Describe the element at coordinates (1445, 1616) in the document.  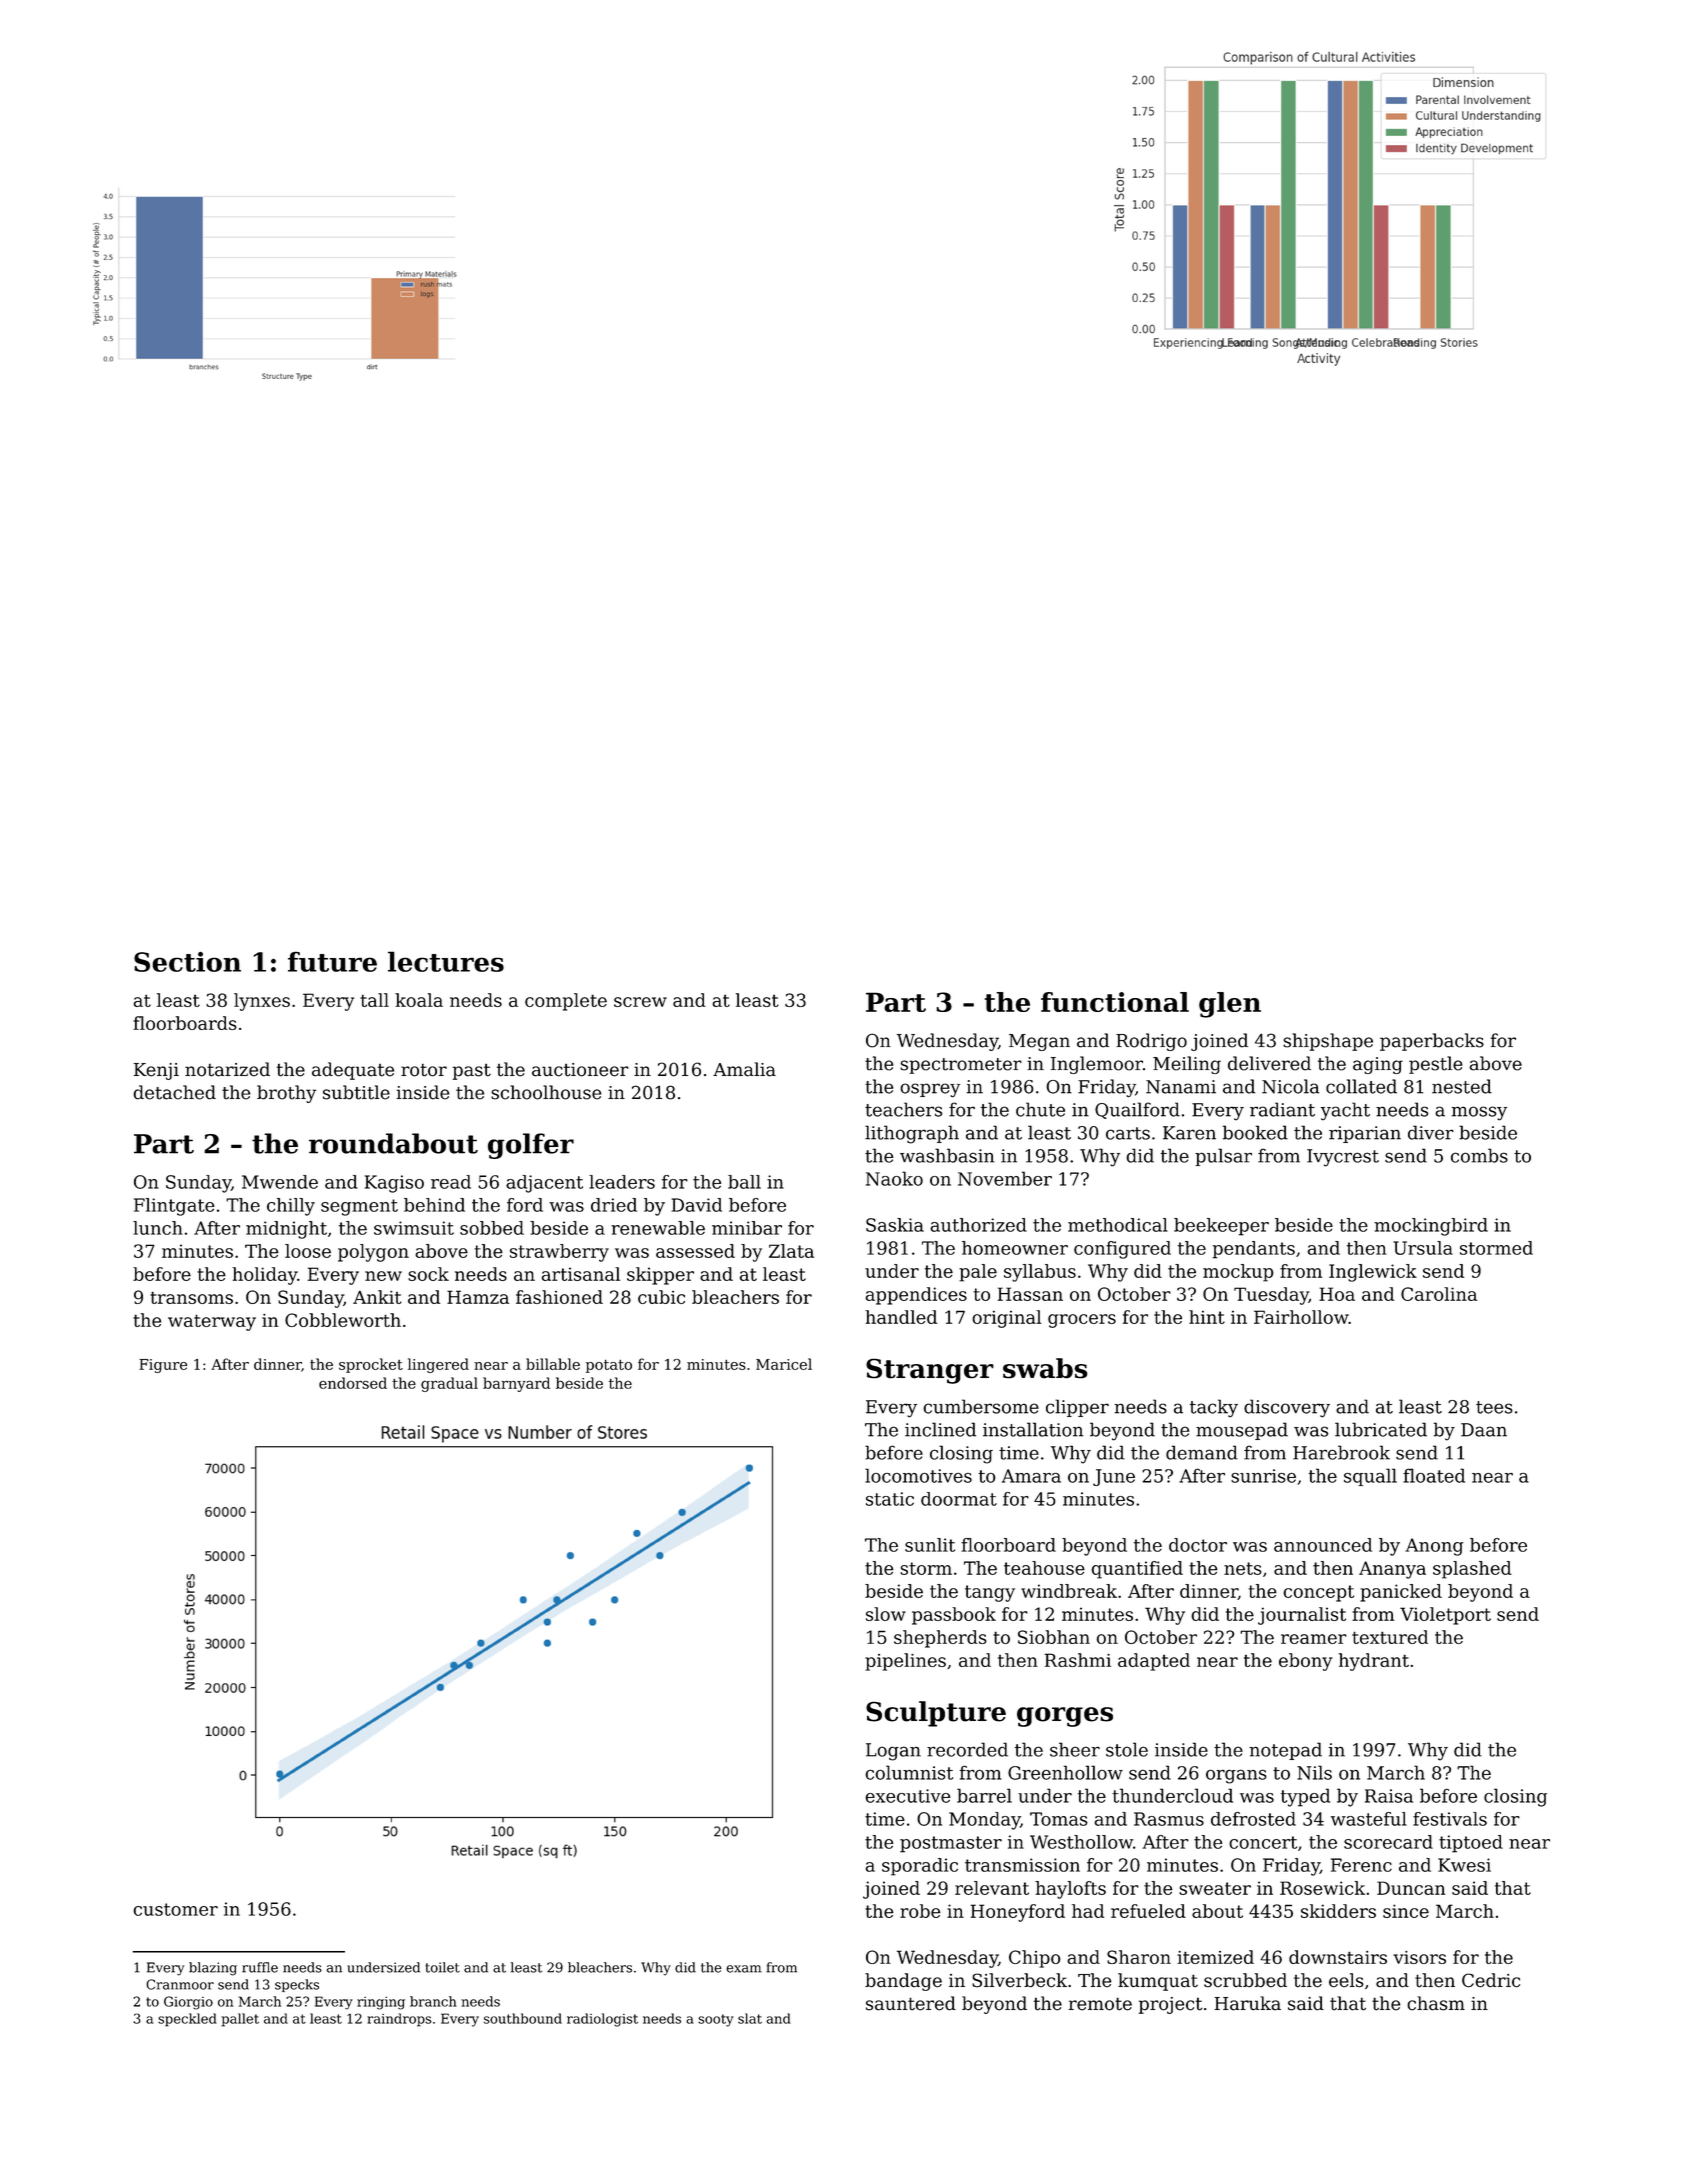
I see `Violetport` at that location.
